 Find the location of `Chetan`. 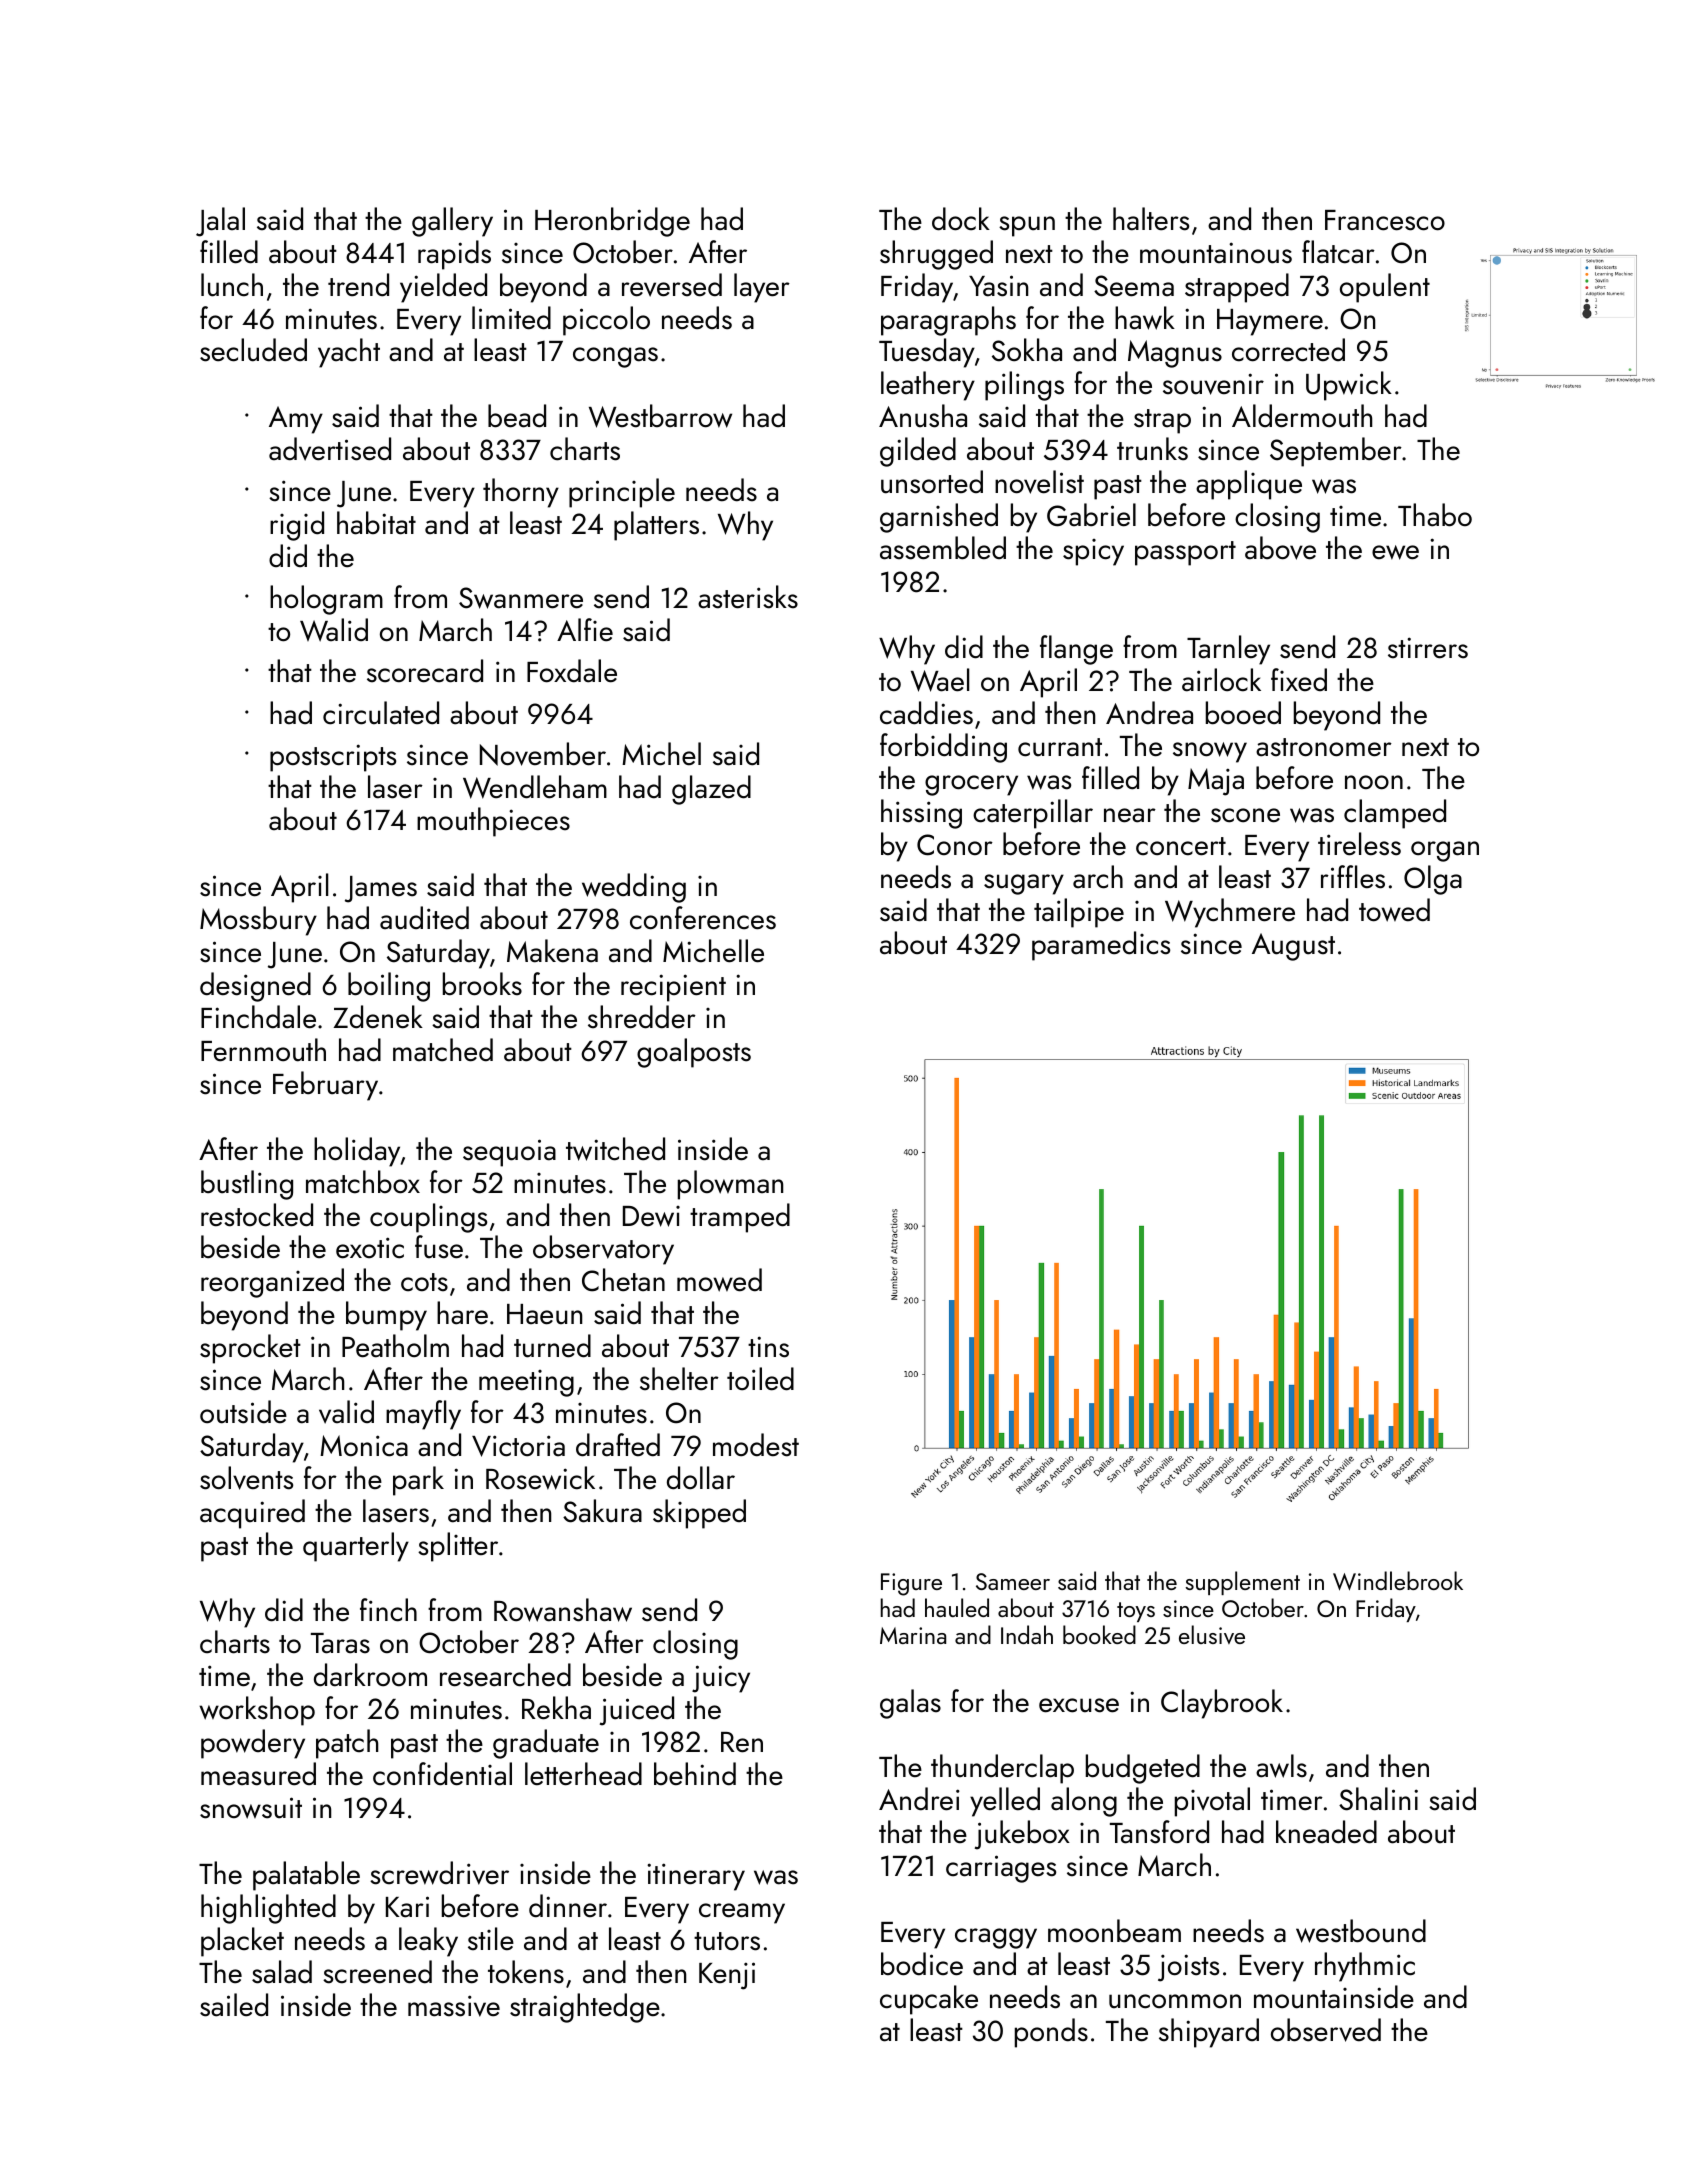

Chetan is located at coordinates (623, 1280).
